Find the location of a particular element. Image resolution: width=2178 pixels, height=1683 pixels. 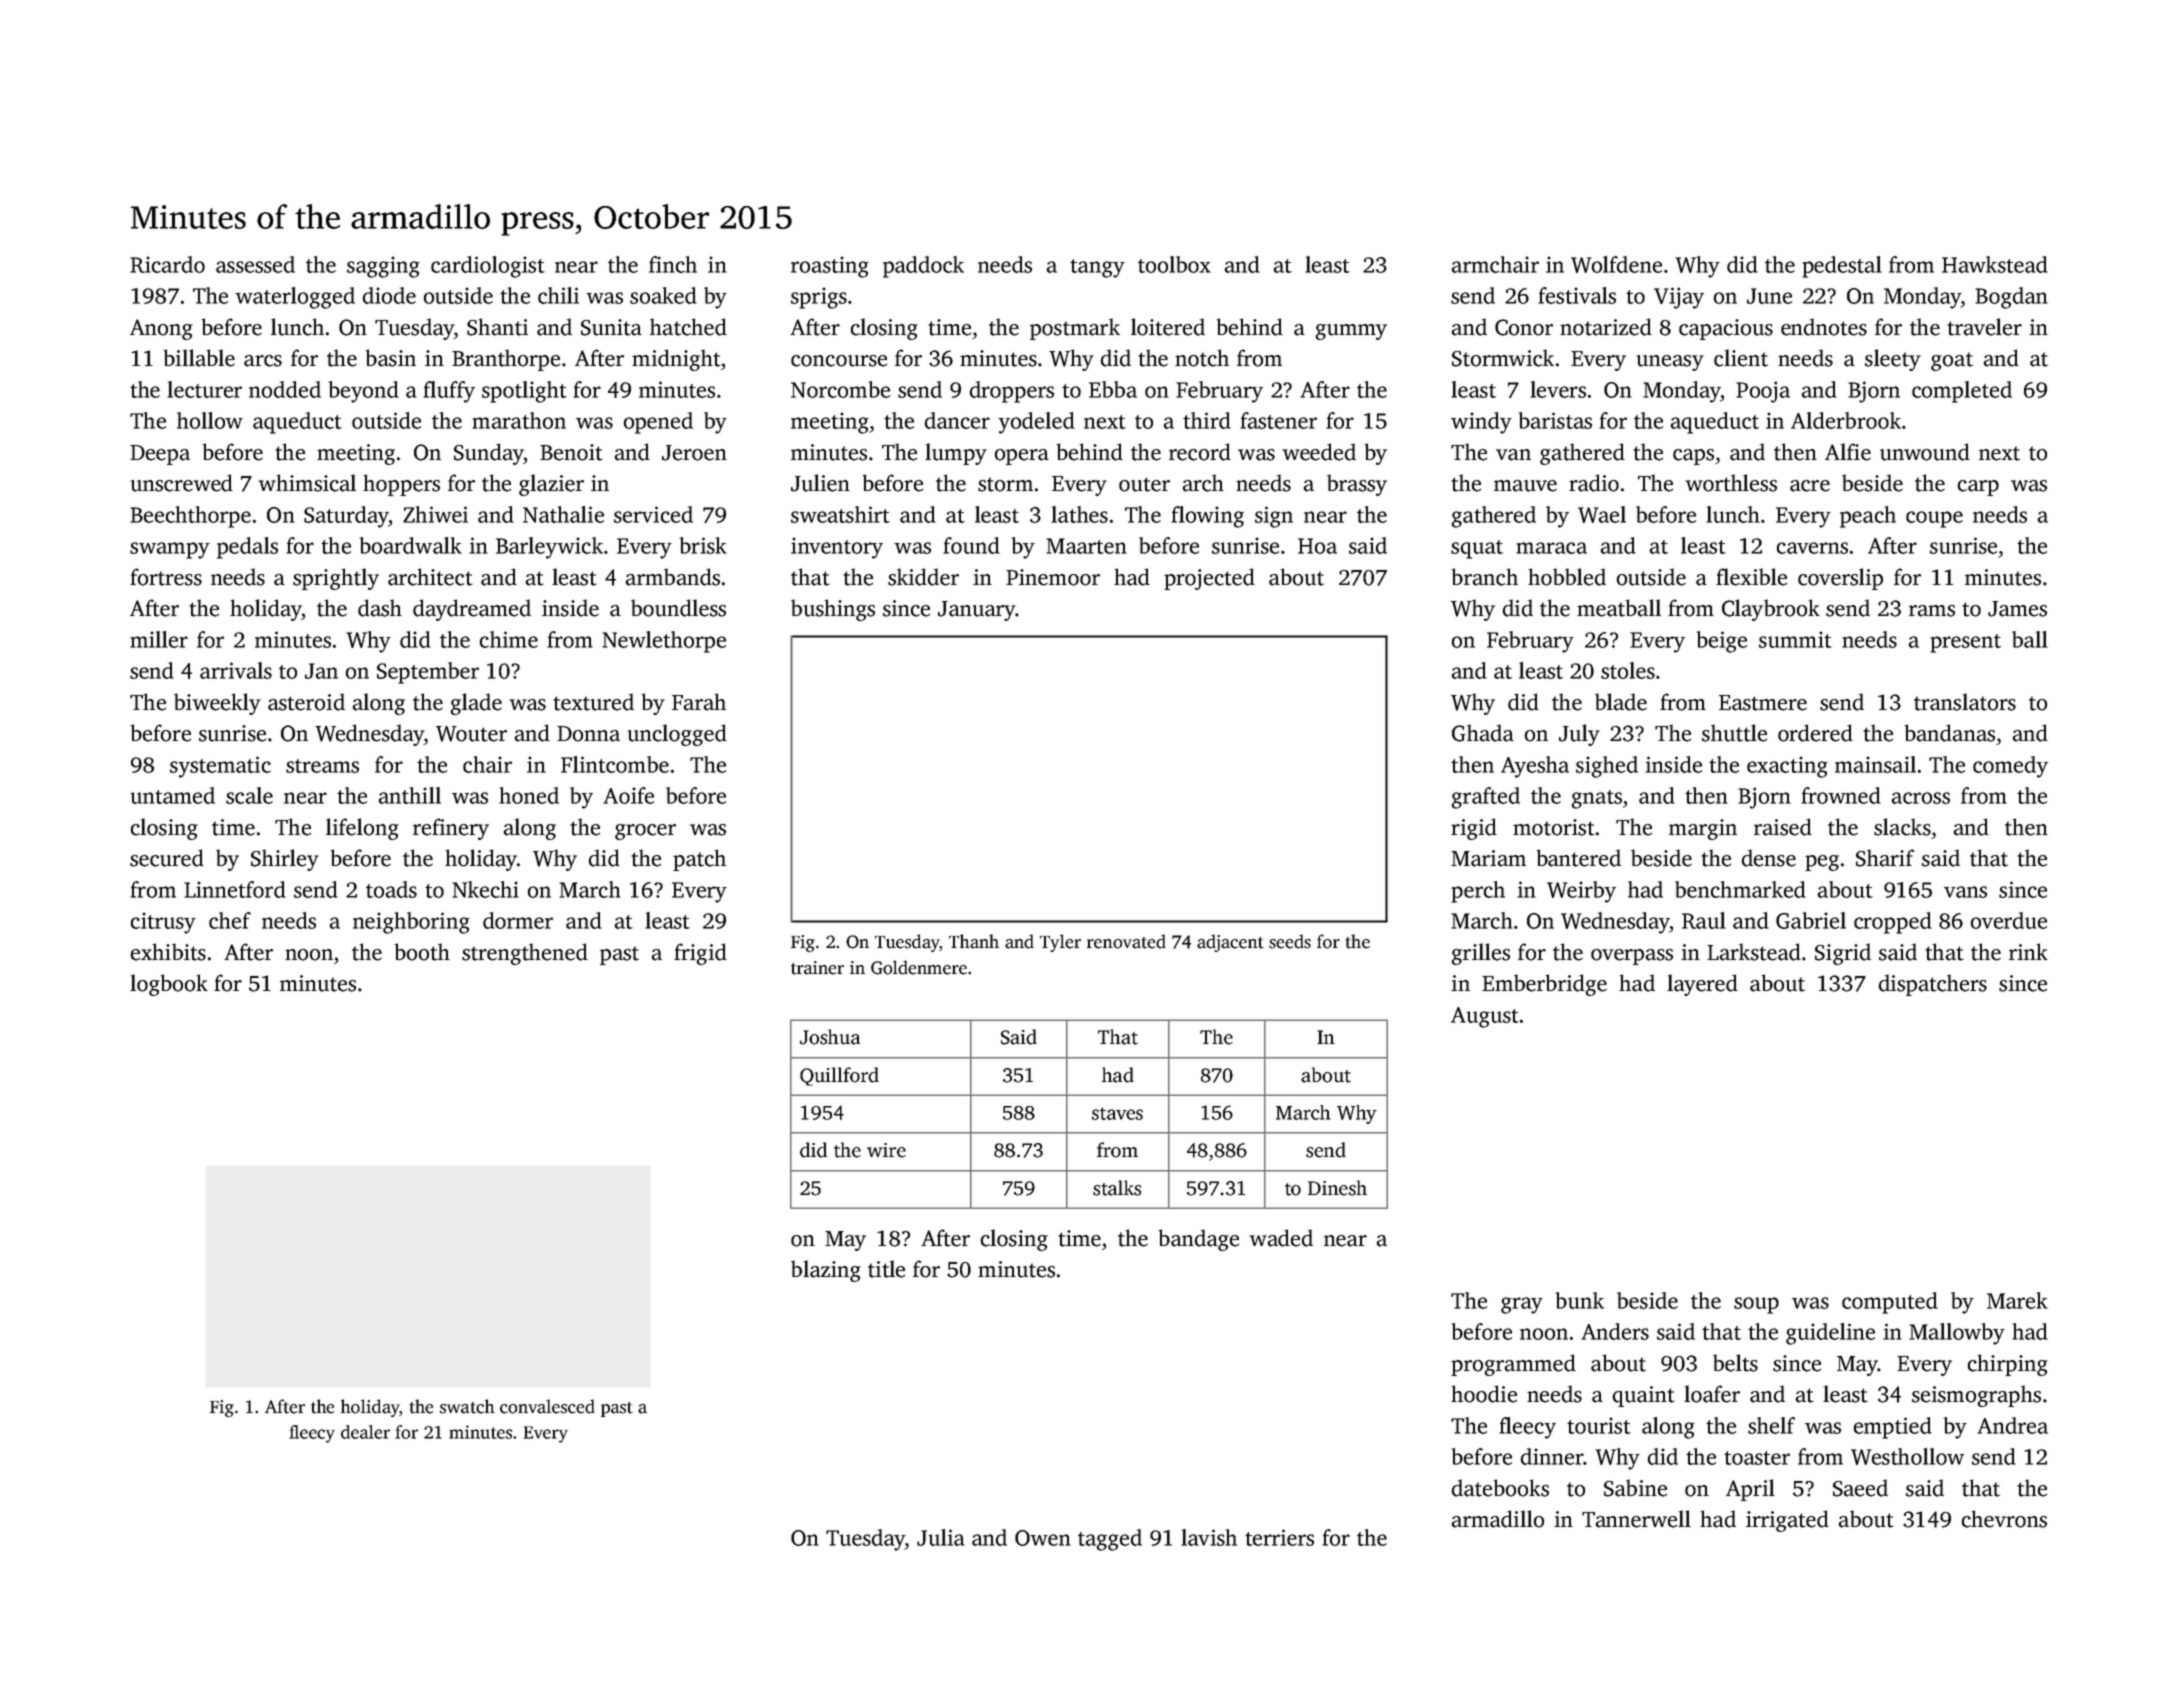

toolbox is located at coordinates (1174, 264).
